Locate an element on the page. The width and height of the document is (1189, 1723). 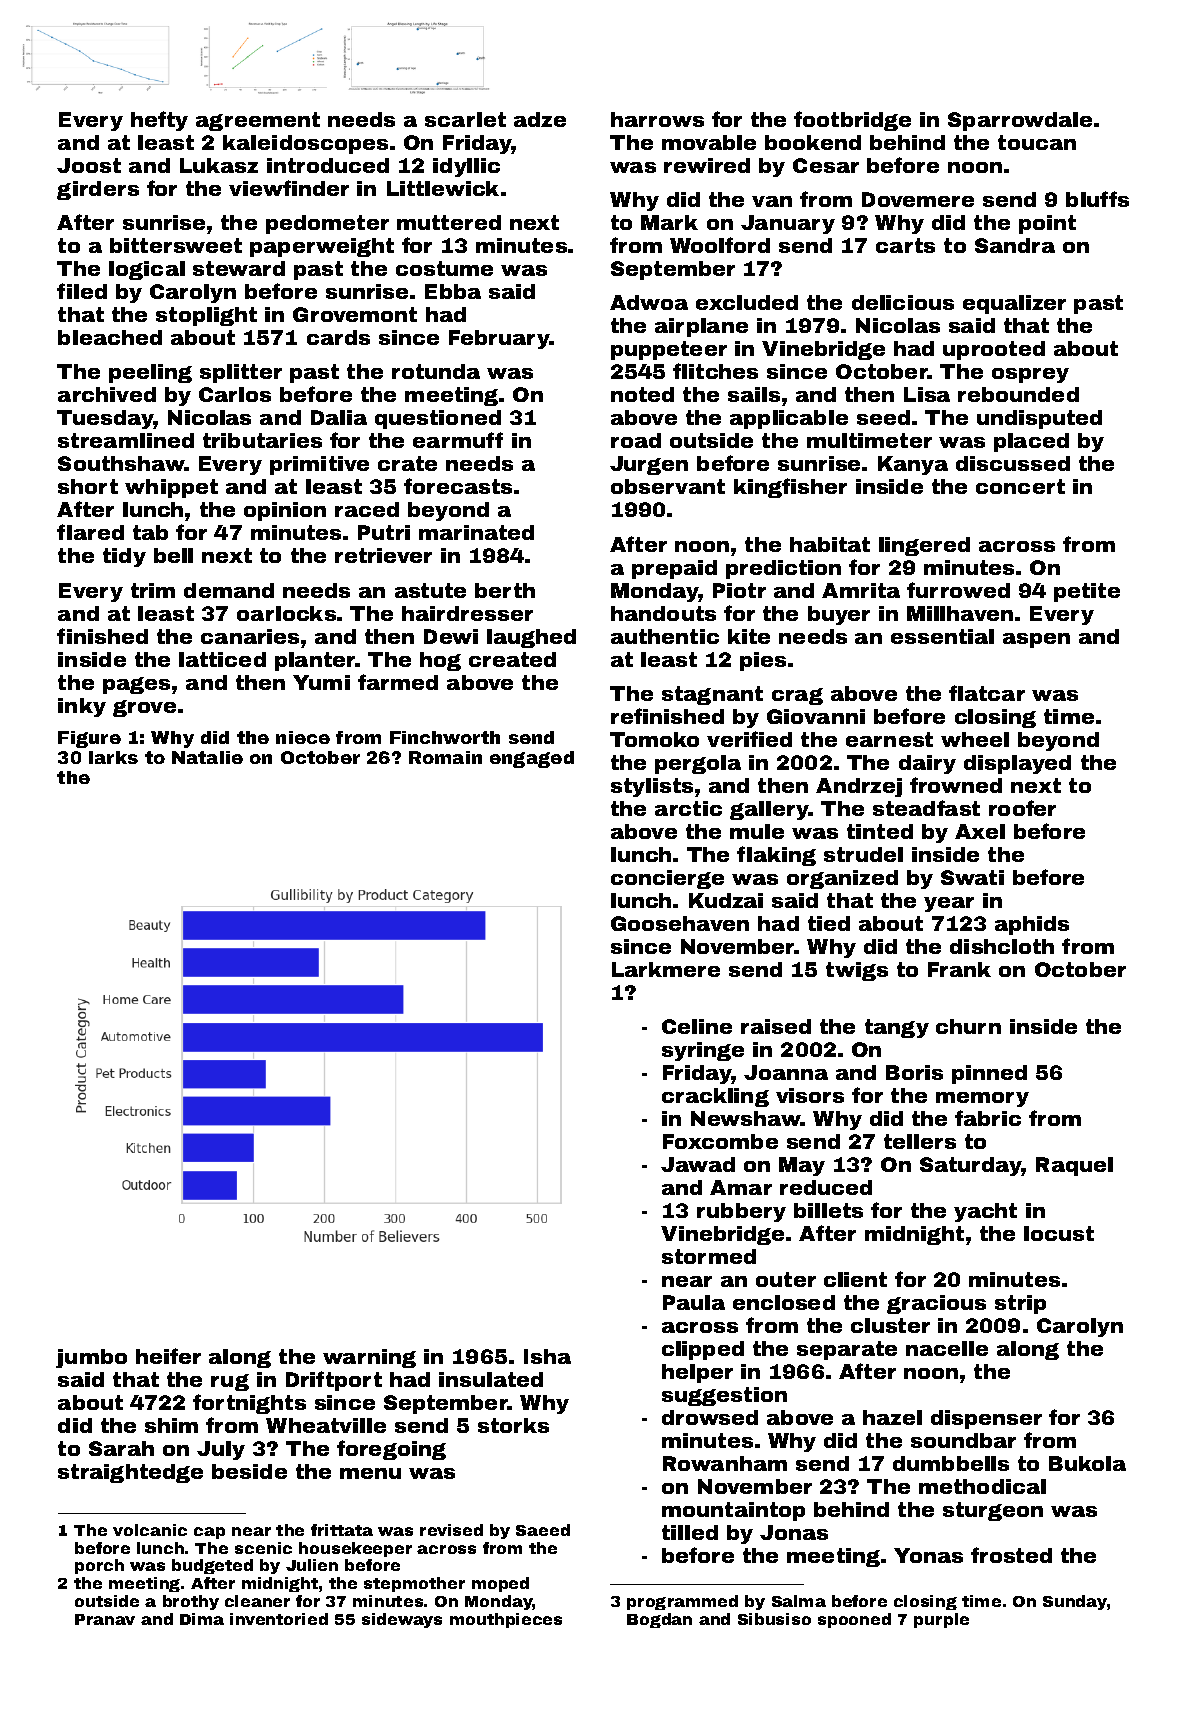
footbridge is located at coordinates (852, 121).
